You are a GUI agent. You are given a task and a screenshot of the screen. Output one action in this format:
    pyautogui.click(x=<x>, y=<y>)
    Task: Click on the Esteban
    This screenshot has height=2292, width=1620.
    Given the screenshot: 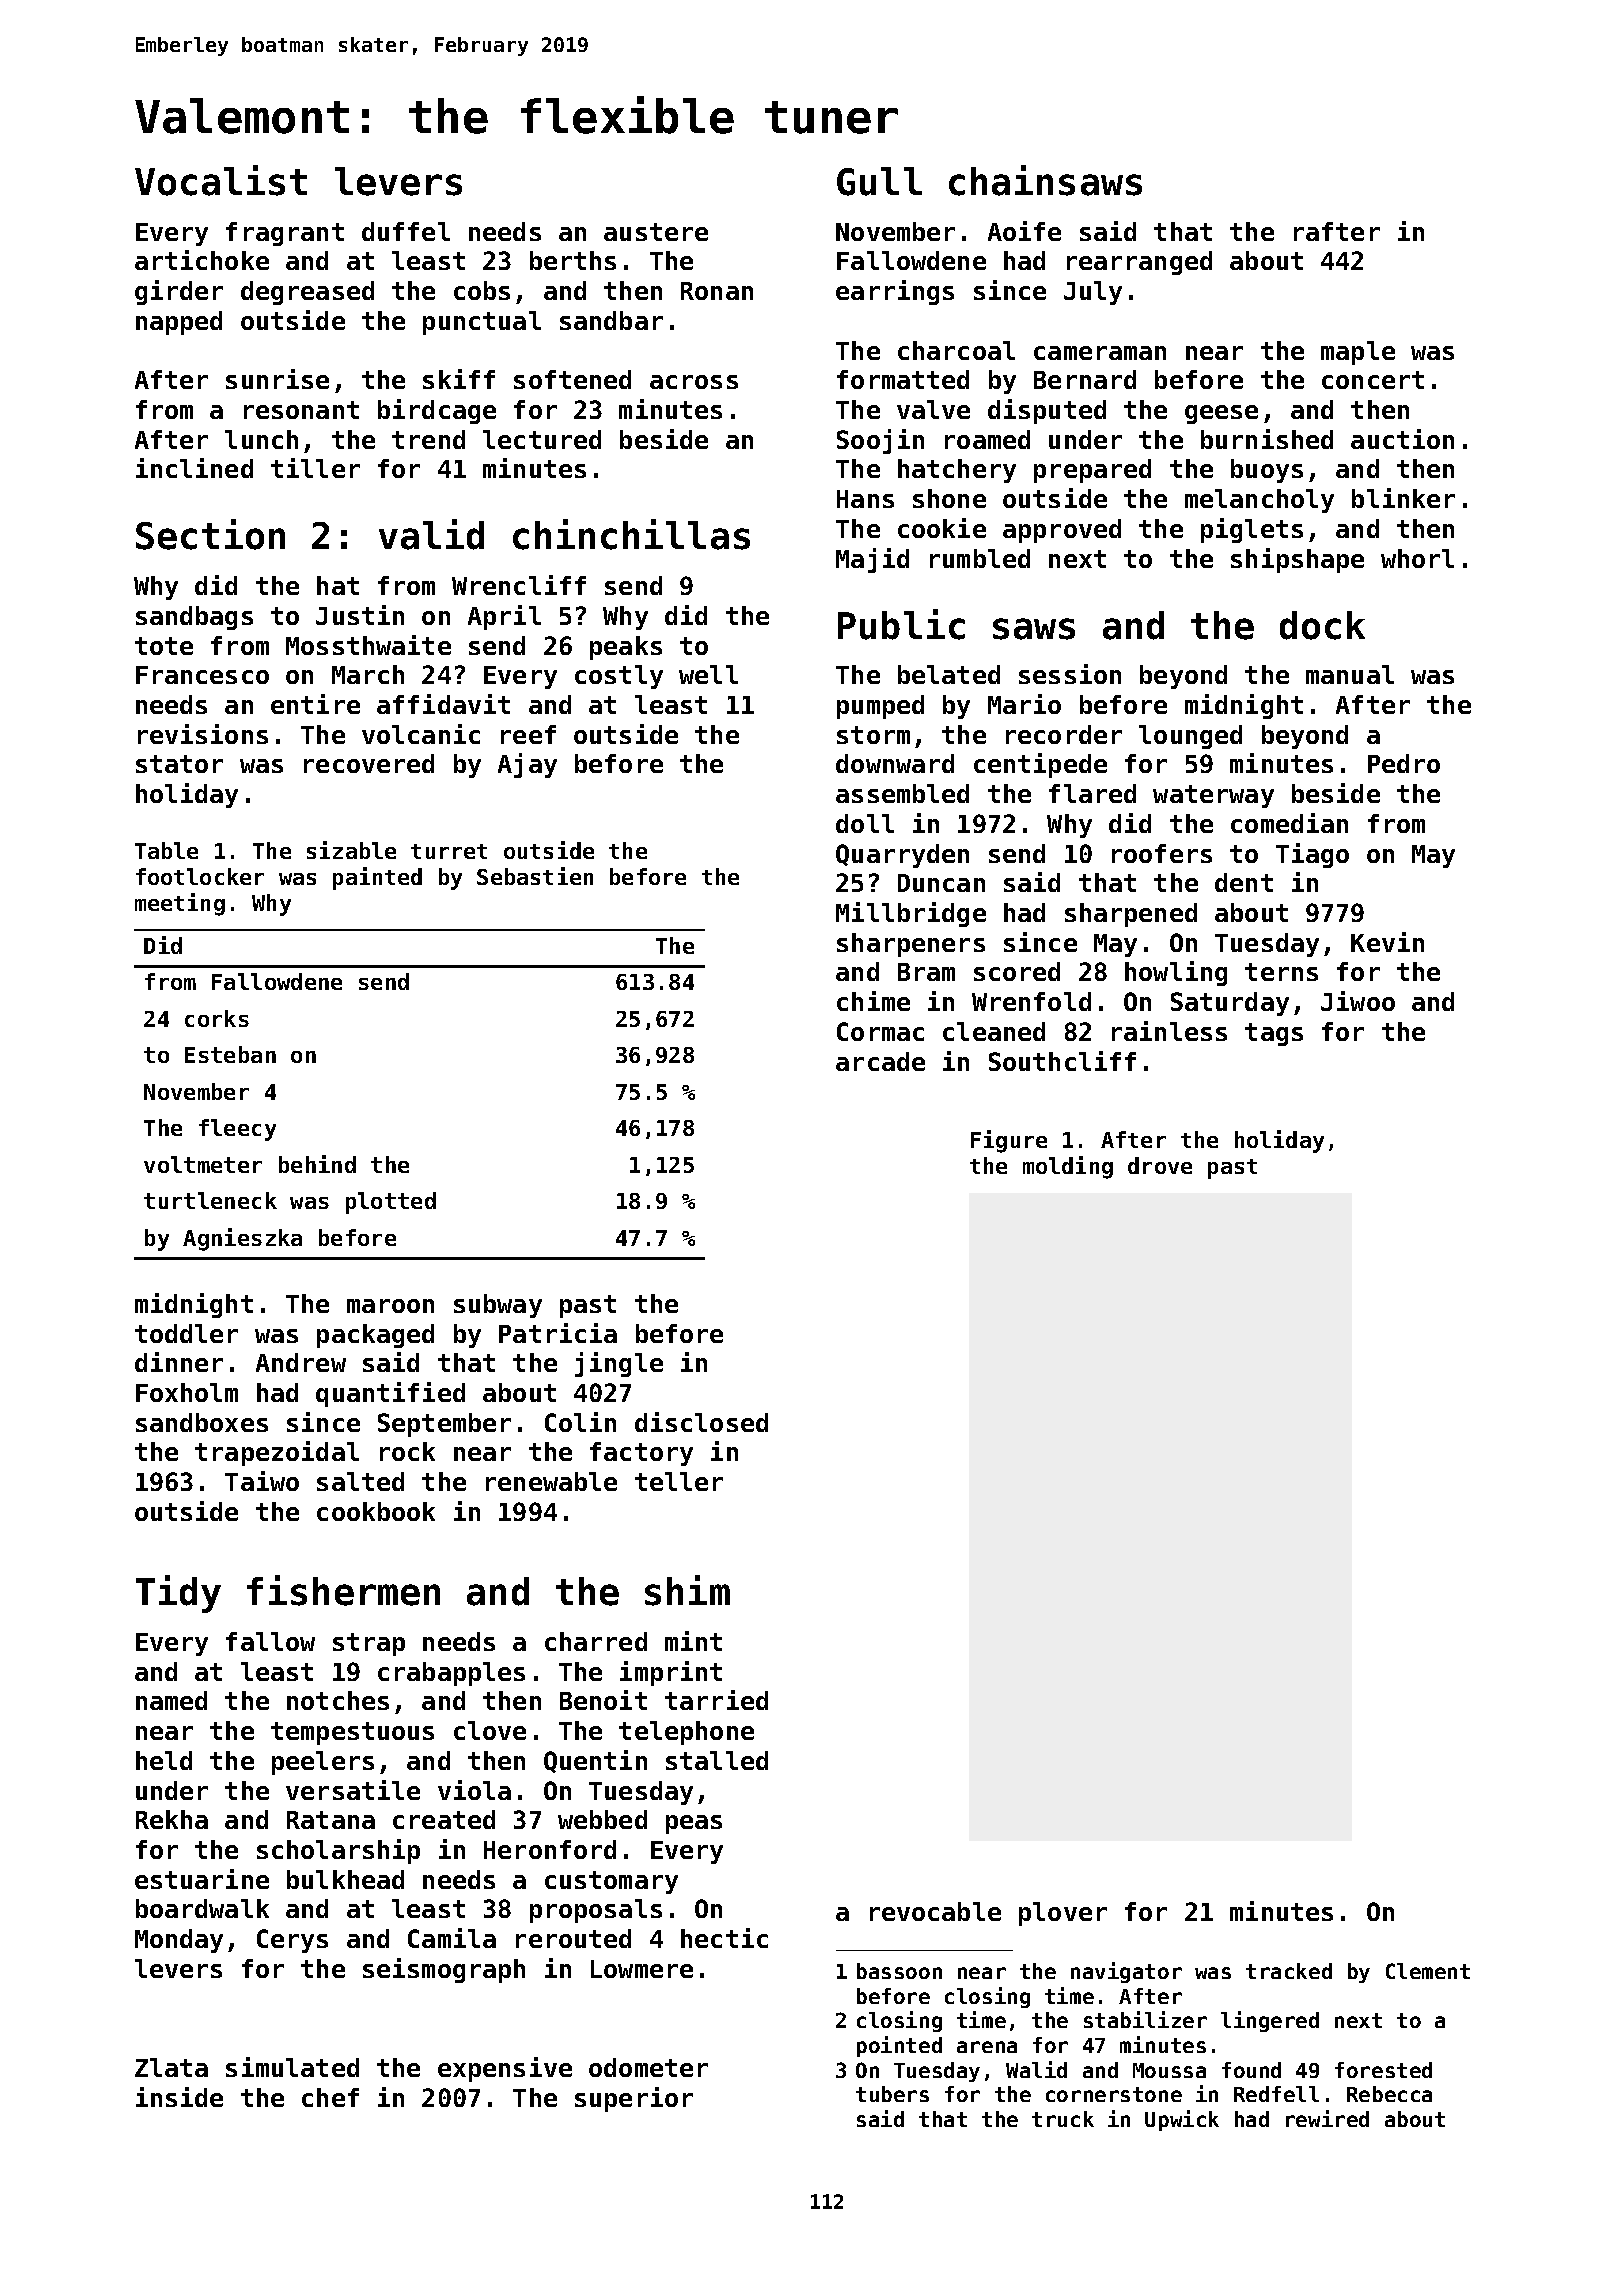 What is the action you would take?
    pyautogui.click(x=230, y=1054)
